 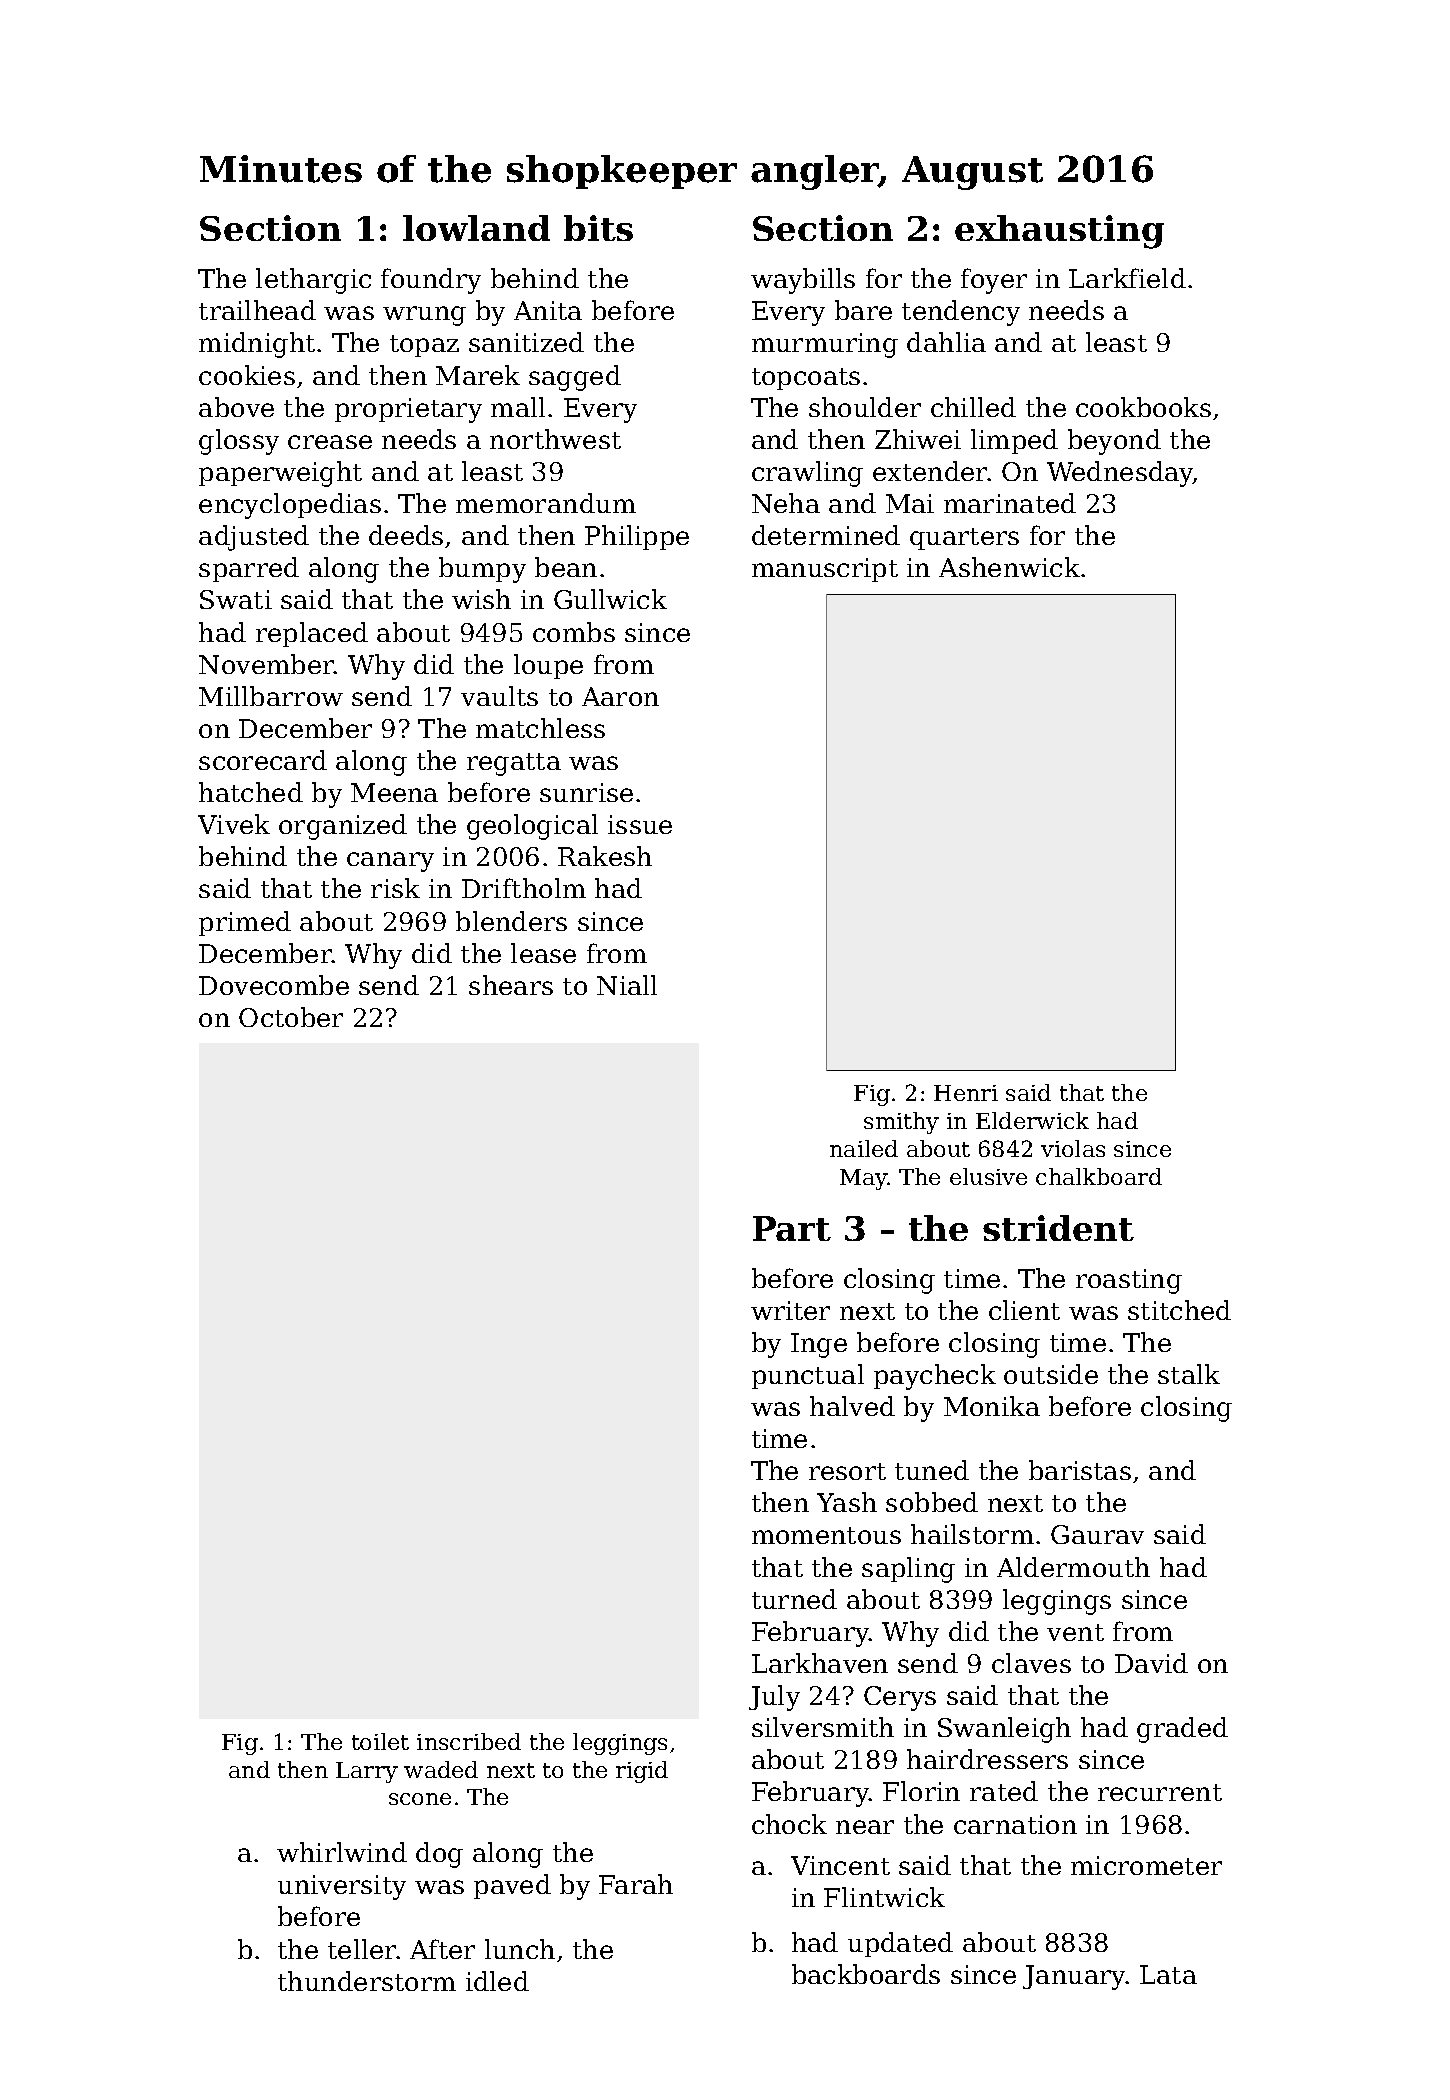 I want to click on issue, so click(x=640, y=824).
